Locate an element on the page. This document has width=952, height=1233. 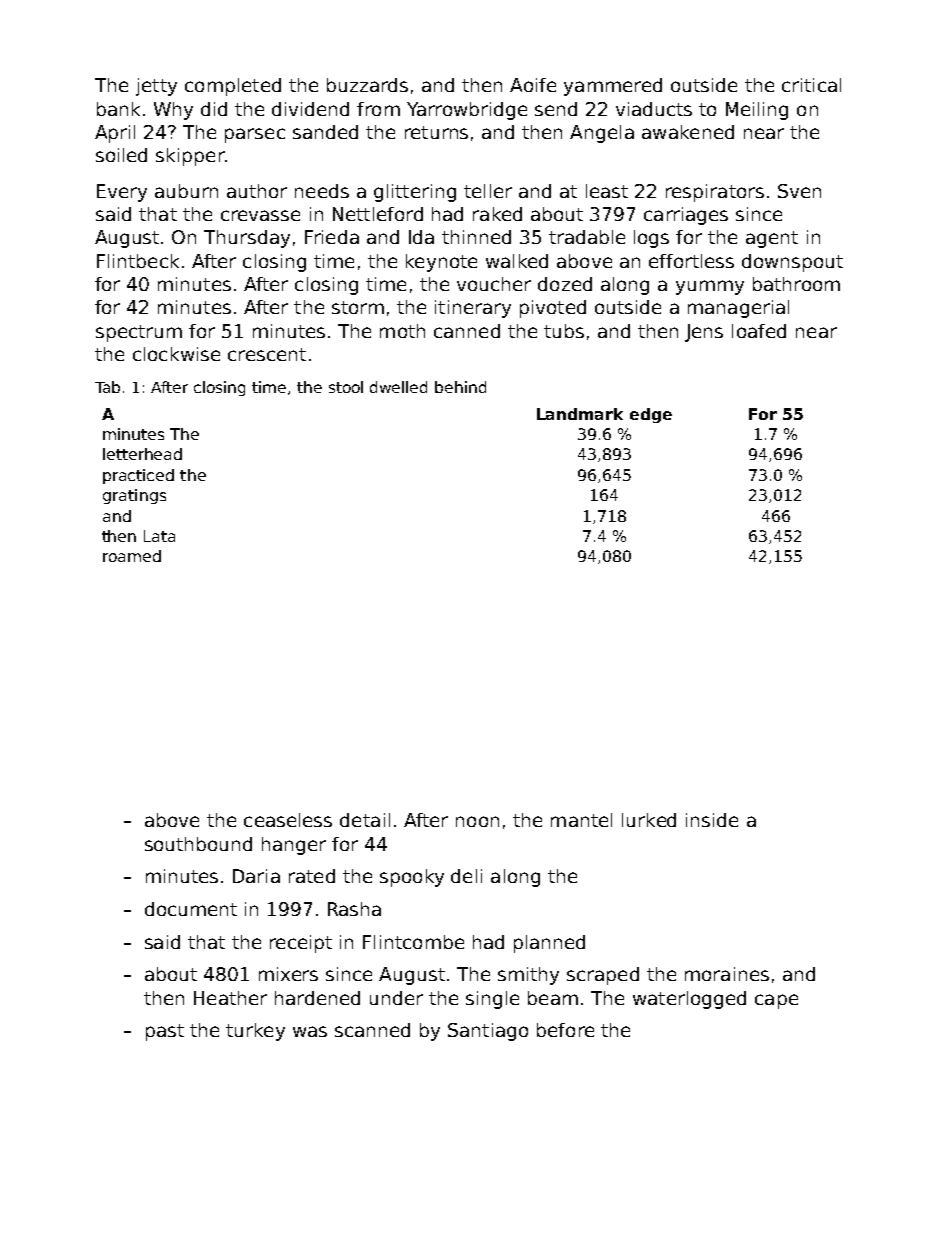
edge is located at coordinates (651, 415).
